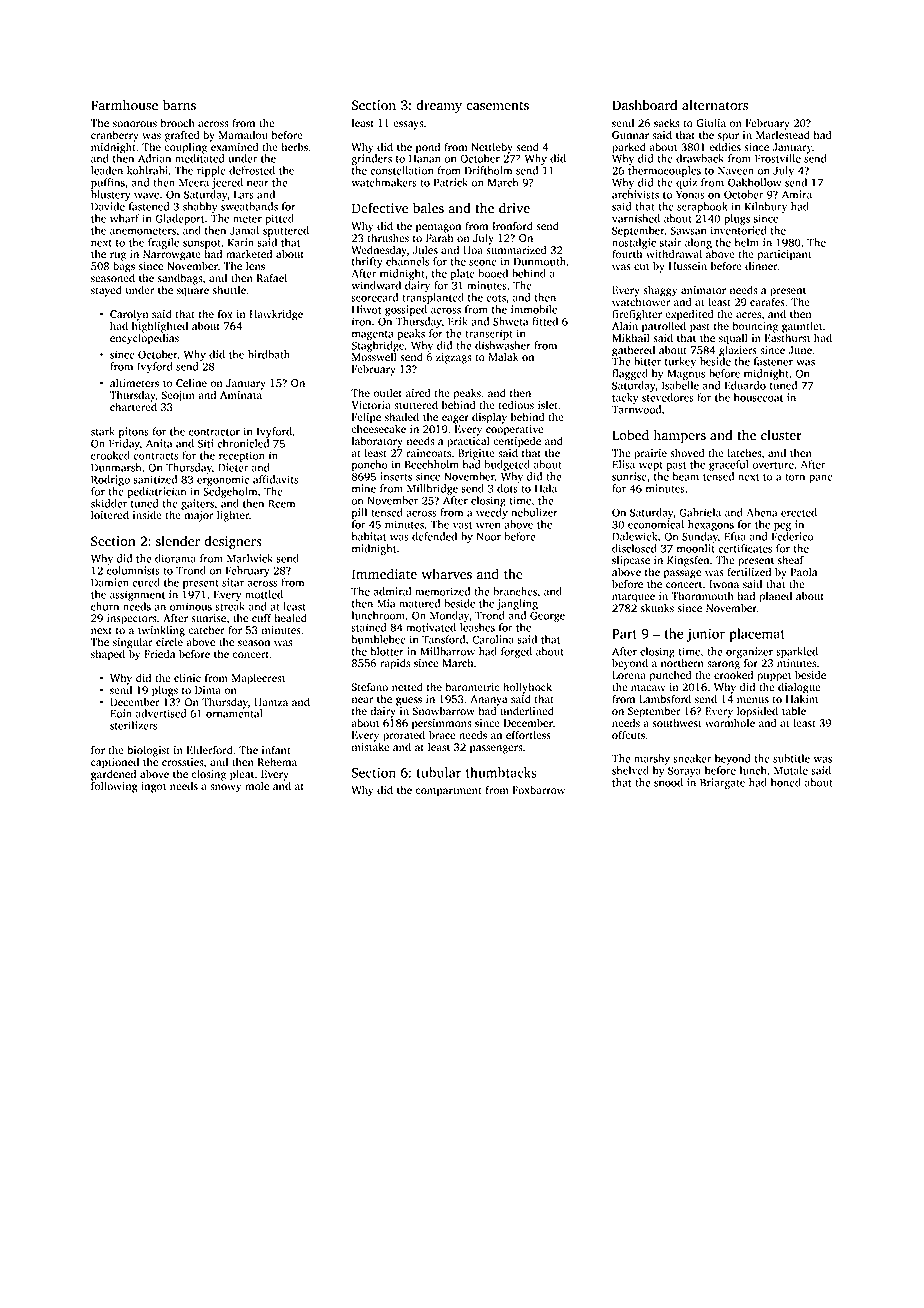 The image size is (924, 1308). Describe the element at coordinates (514, 208) in the document. I see `drive` at that location.
